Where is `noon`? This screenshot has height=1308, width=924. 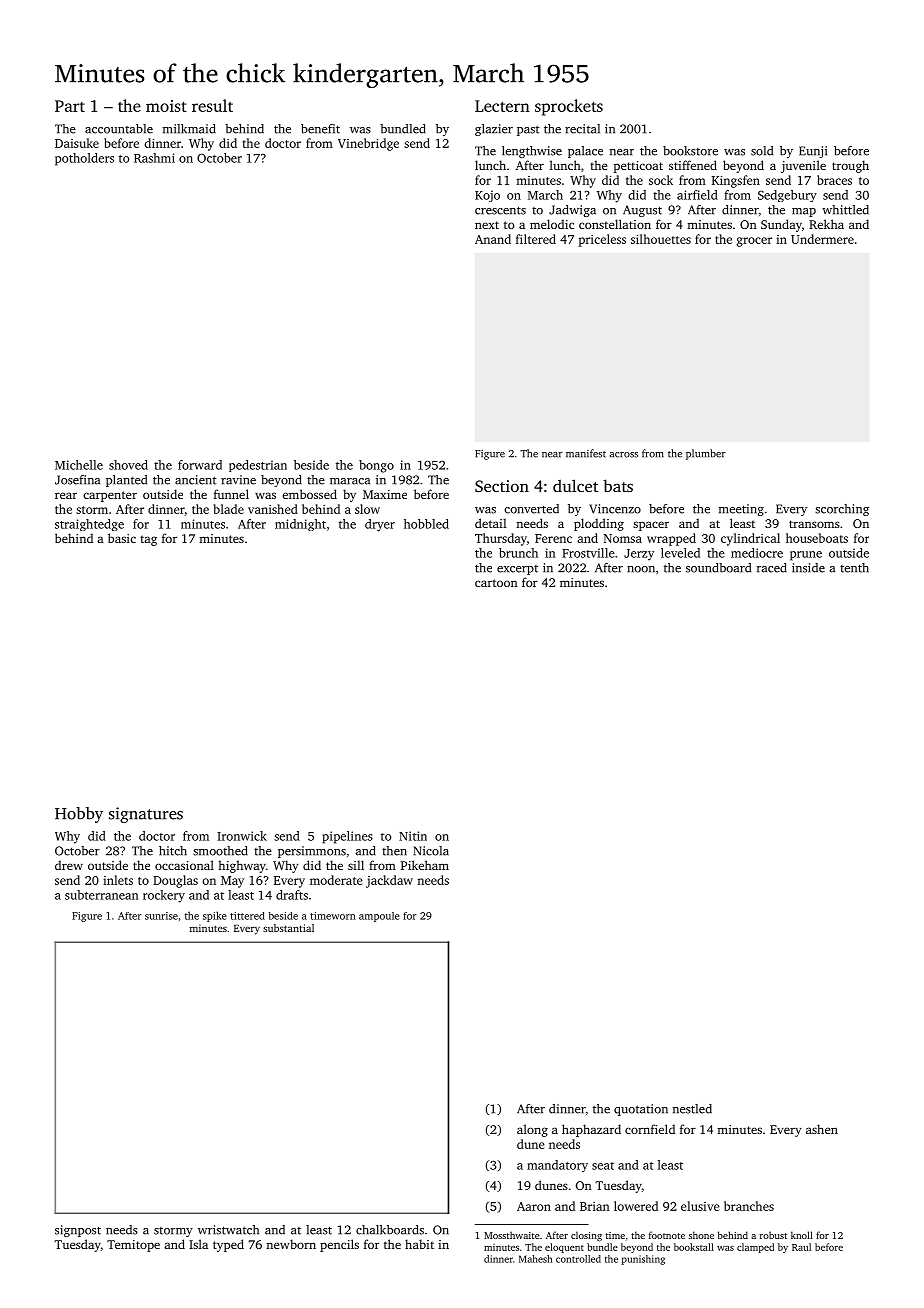 noon is located at coordinates (641, 569).
